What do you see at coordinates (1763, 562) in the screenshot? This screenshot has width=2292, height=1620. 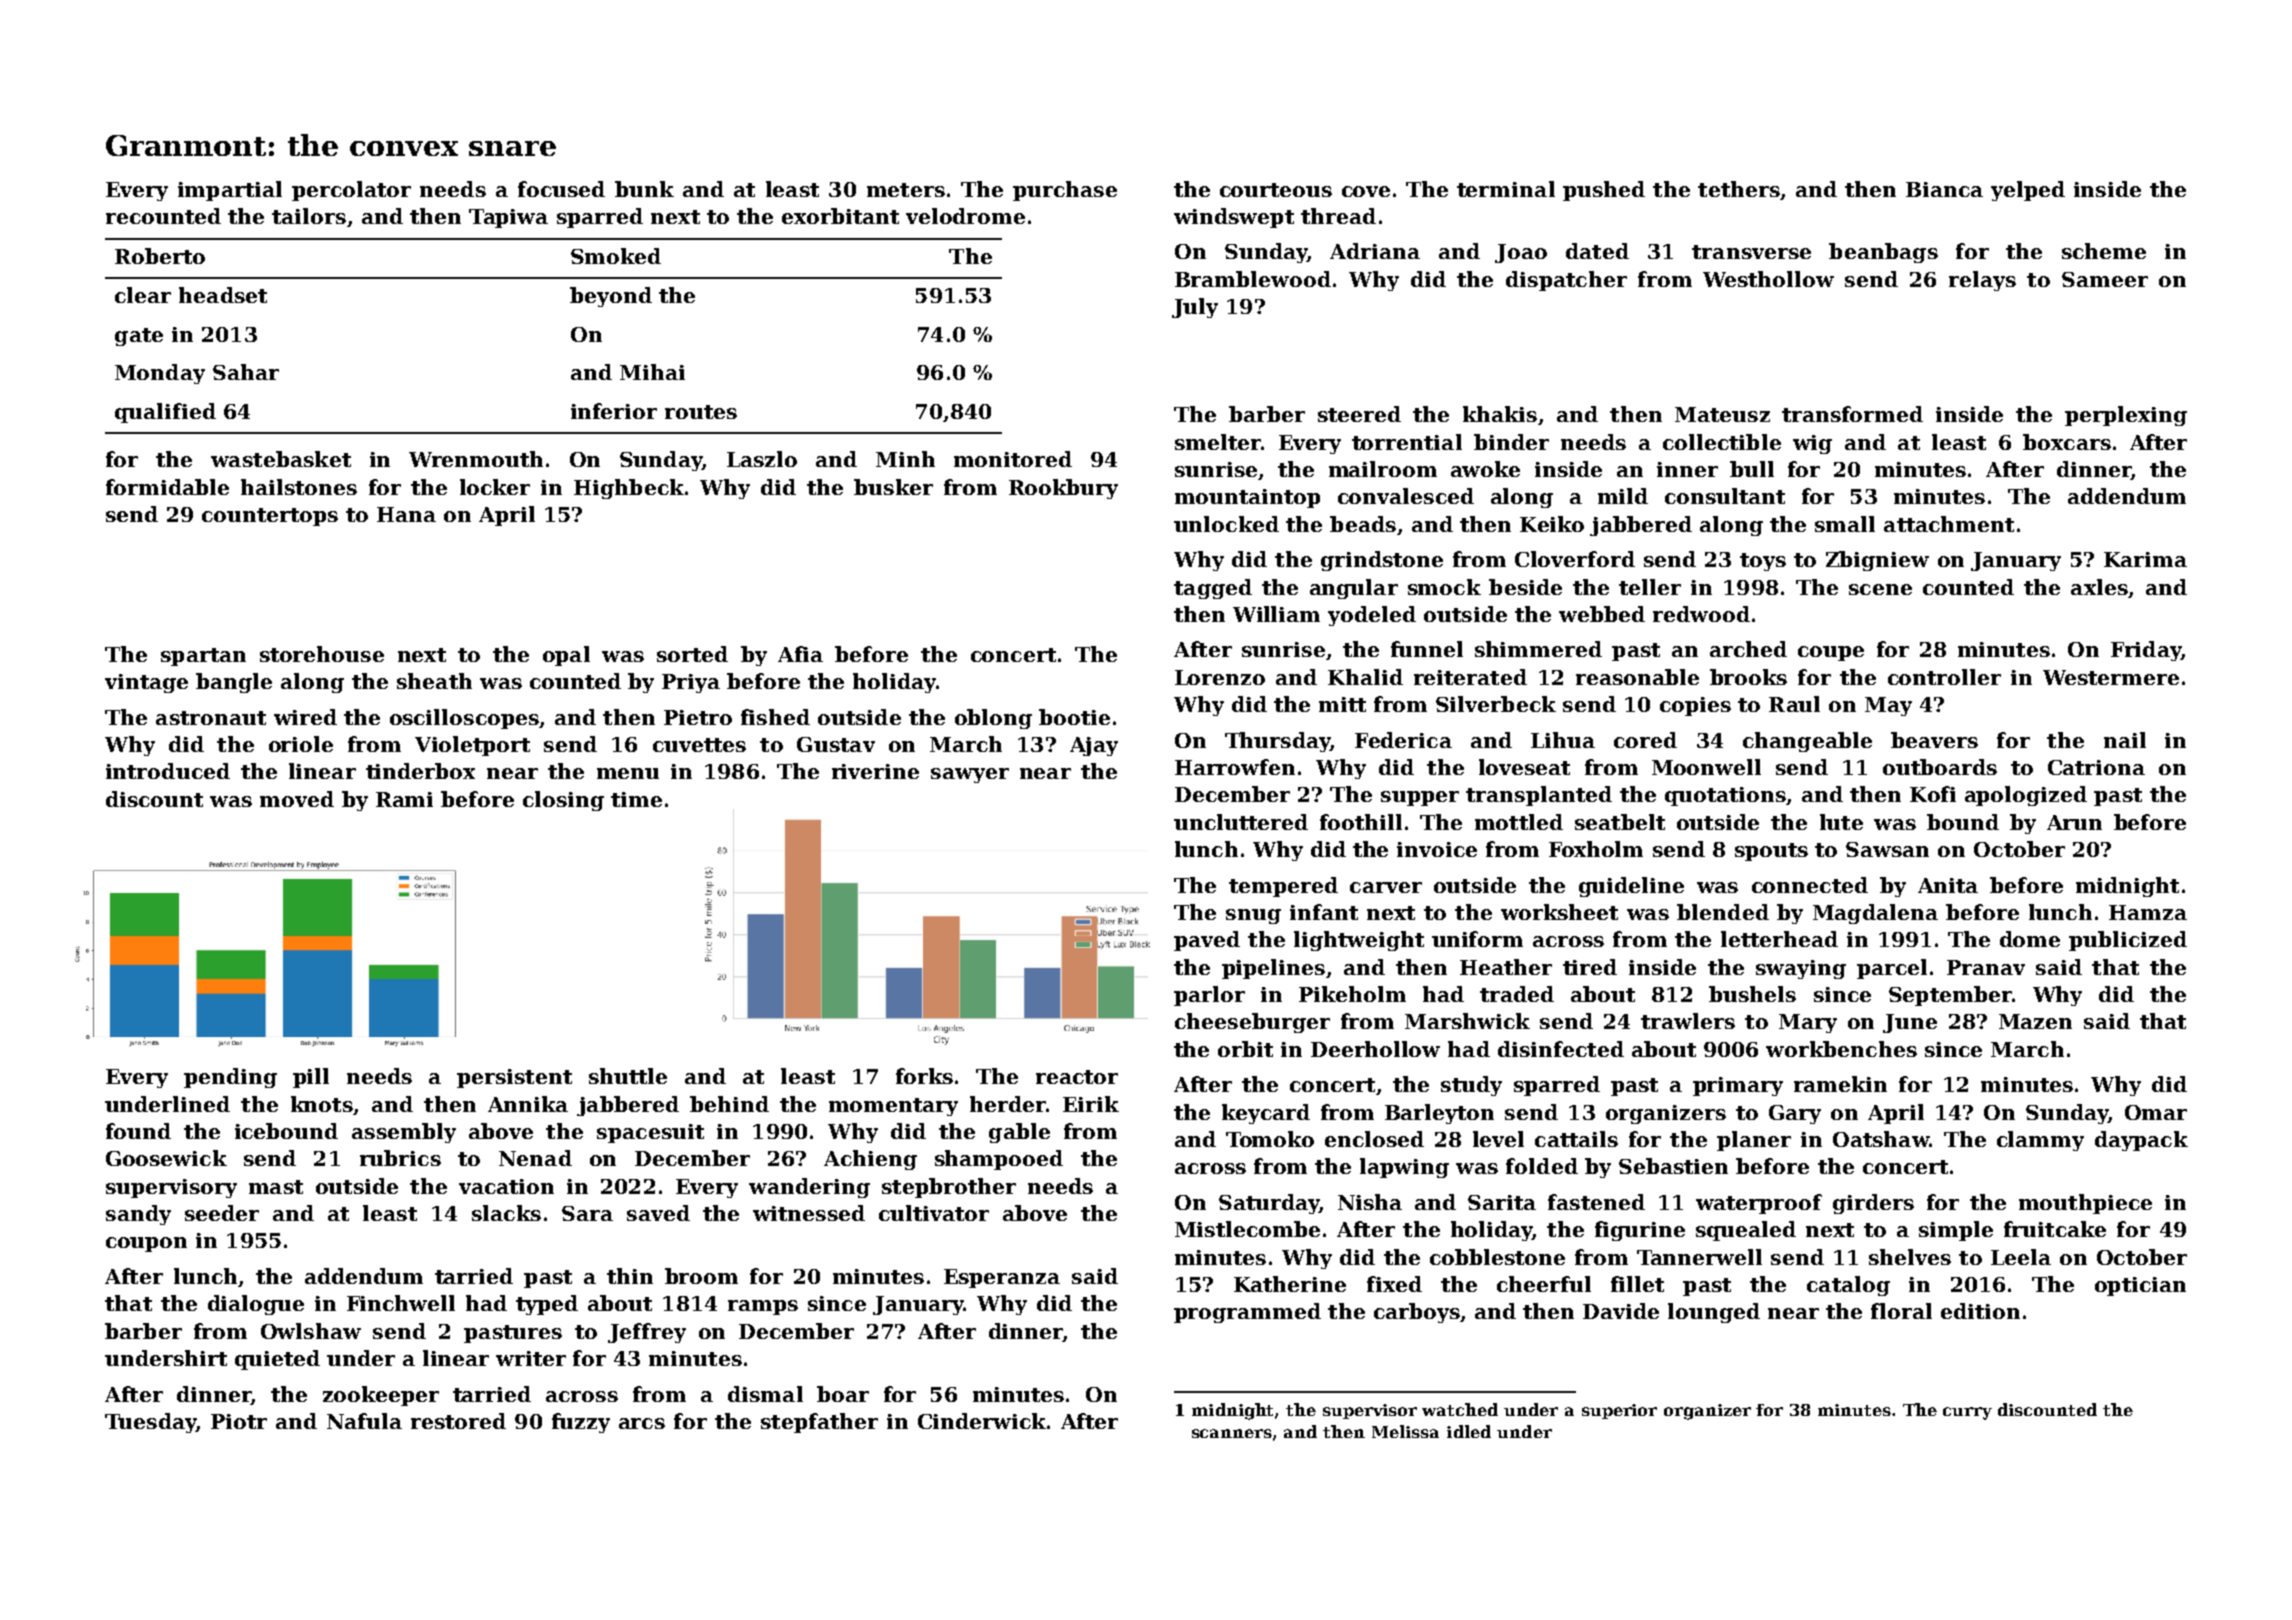 I see `toys` at bounding box center [1763, 562].
